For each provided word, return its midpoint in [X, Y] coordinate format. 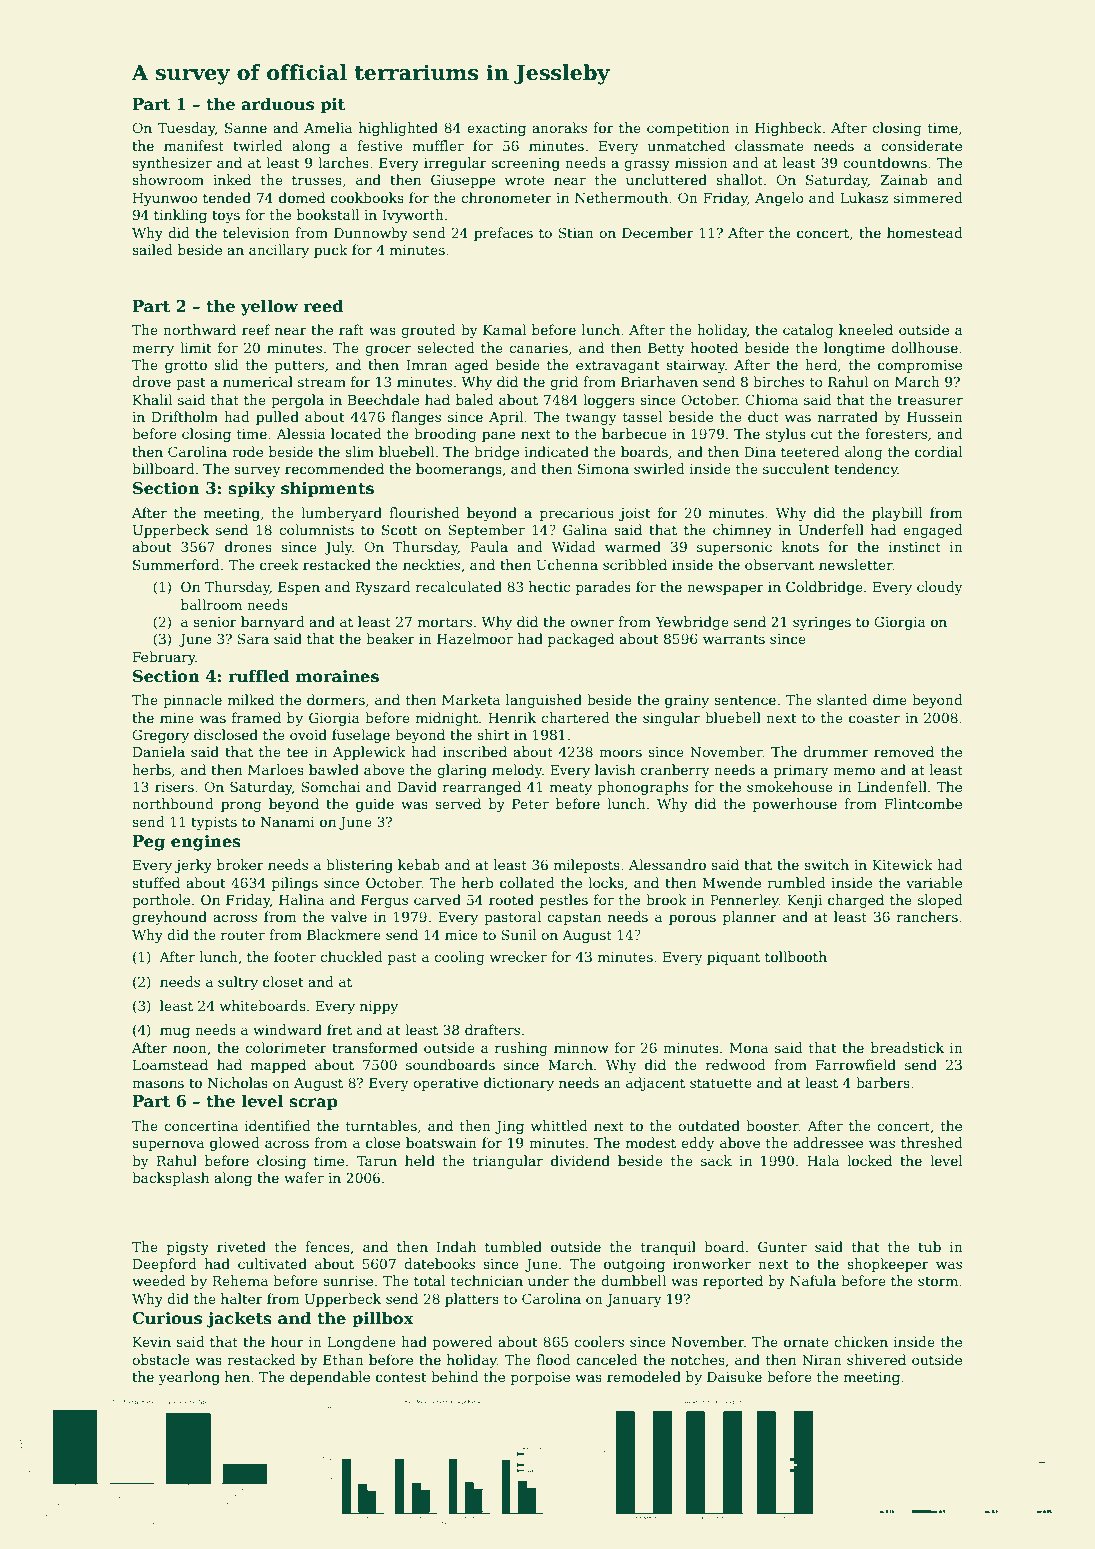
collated [527, 882]
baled [475, 399]
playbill [897, 514]
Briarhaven [659, 381]
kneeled [866, 329]
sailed [152, 249]
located [356, 433]
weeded [159, 1280]
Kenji [804, 901]
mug [175, 1032]
